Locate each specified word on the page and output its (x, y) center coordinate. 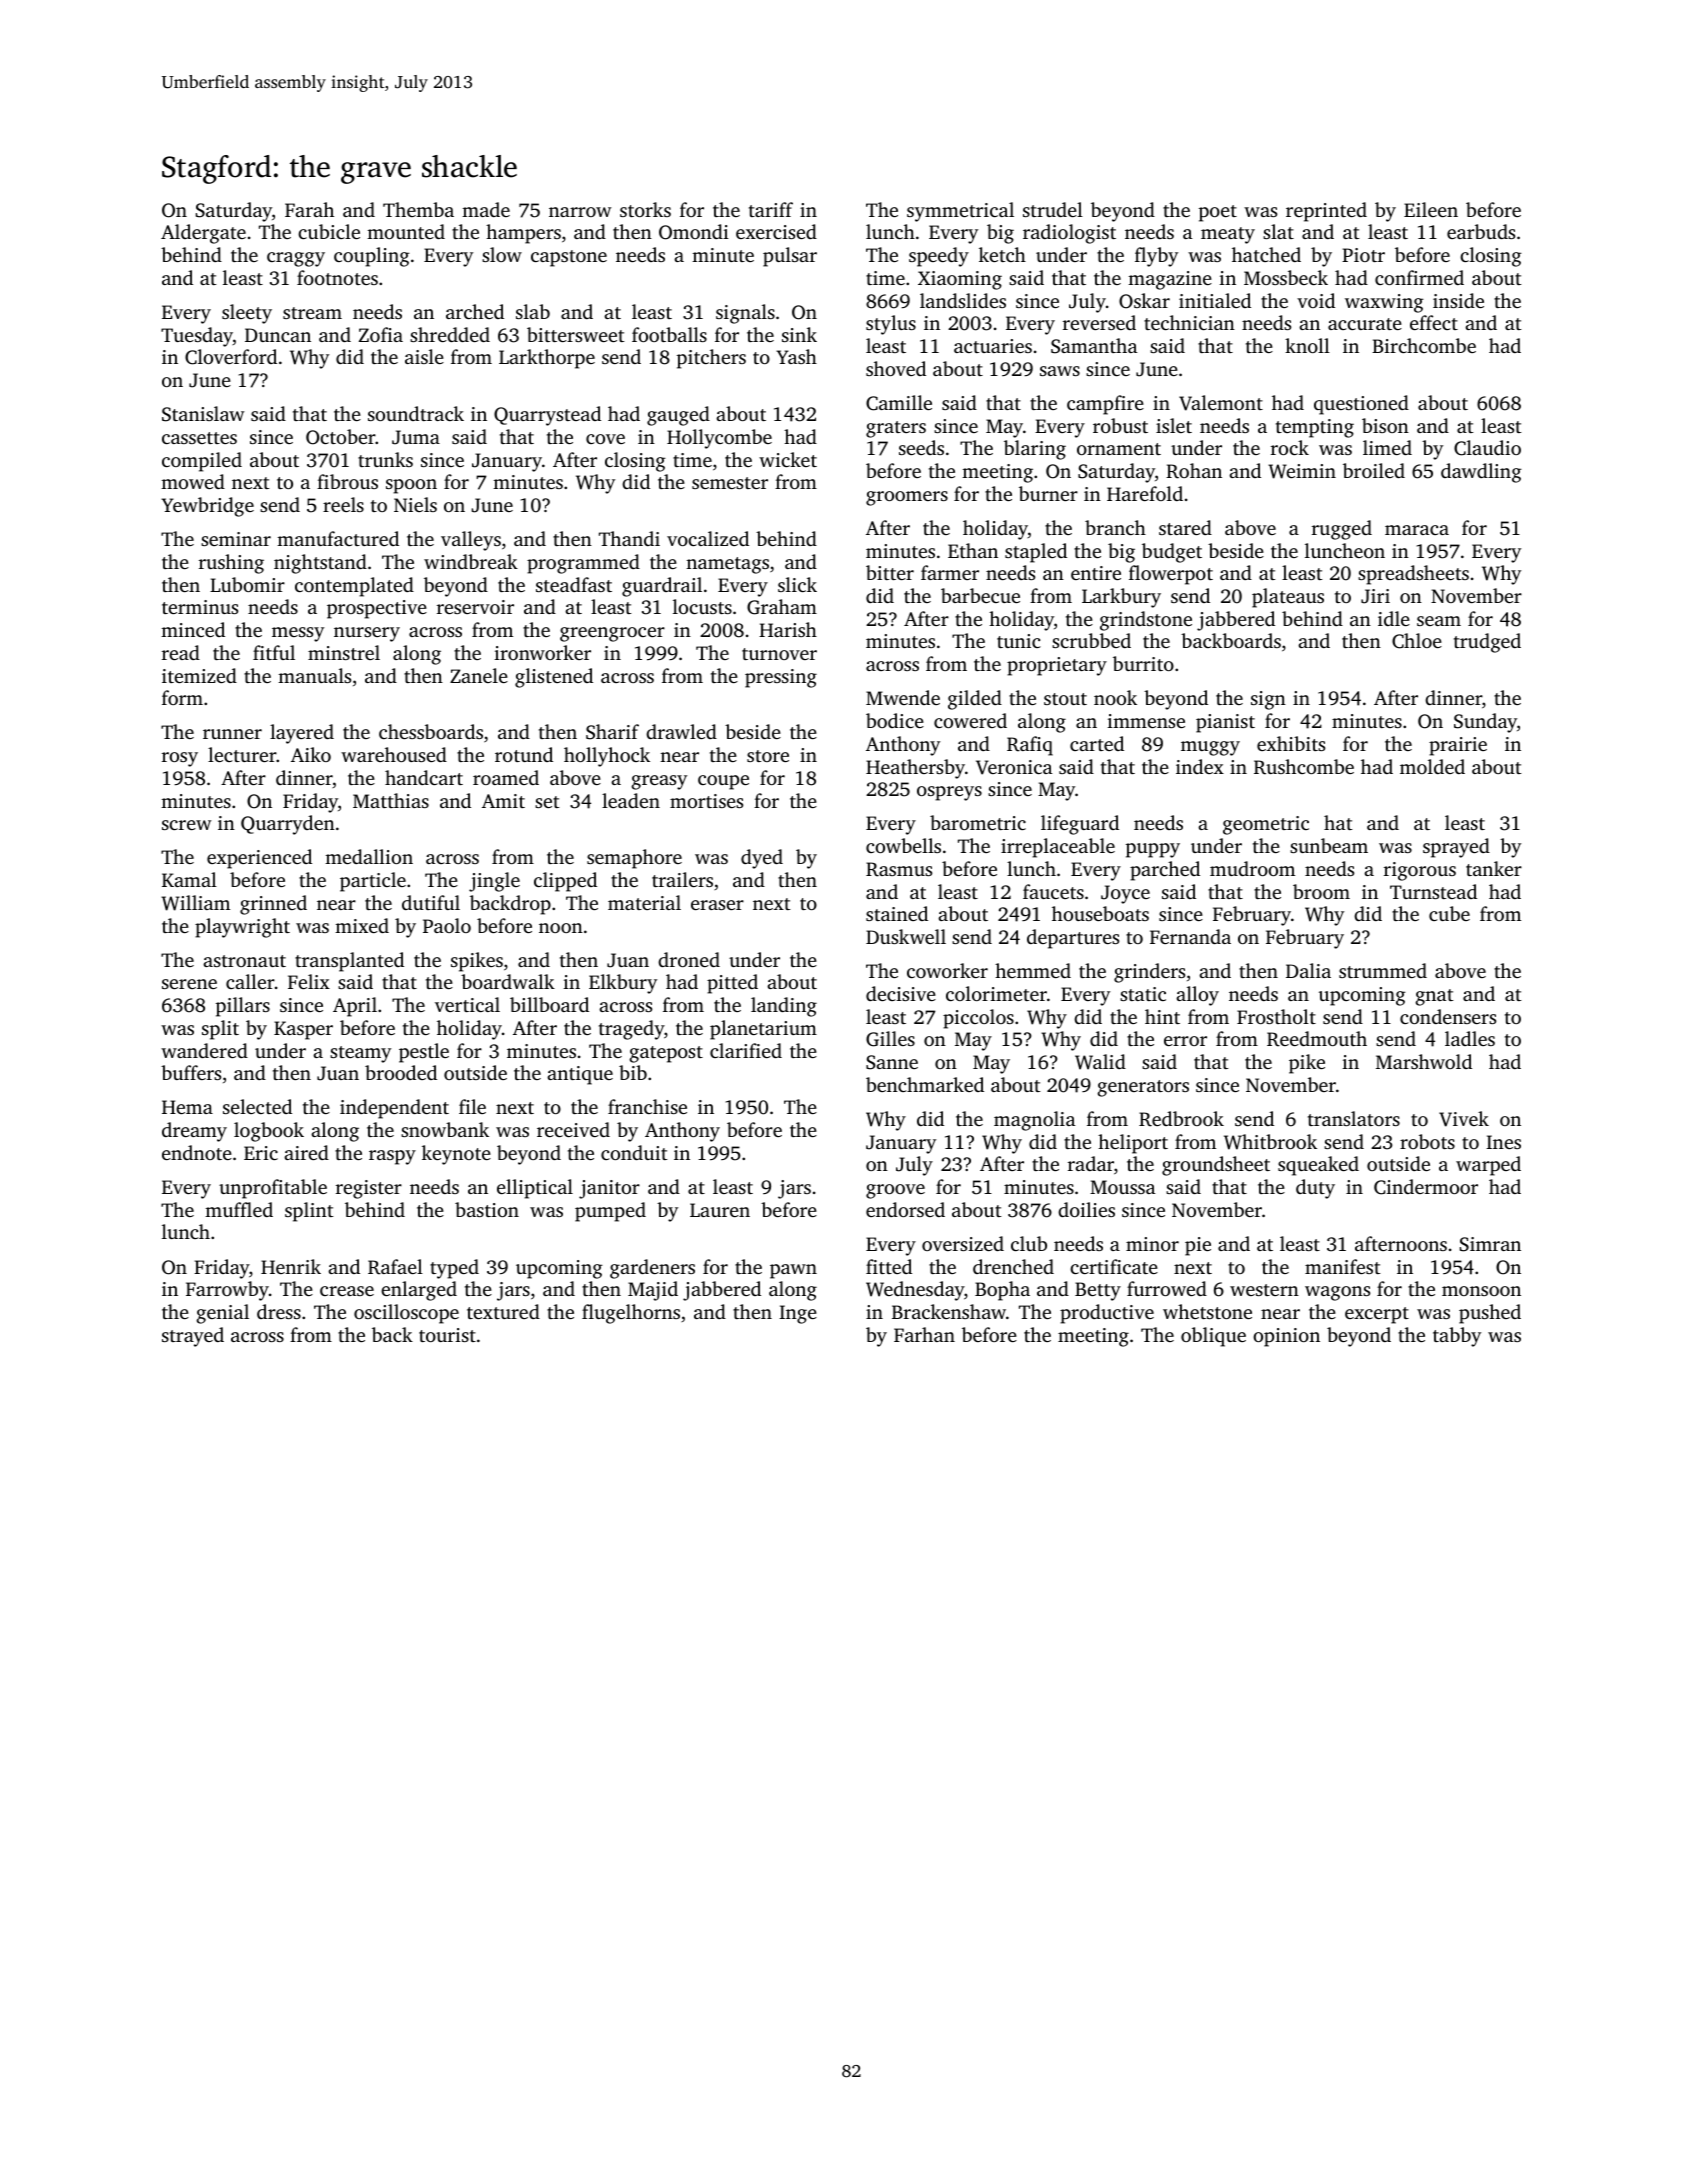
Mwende (903, 697)
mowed (193, 481)
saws (1060, 371)
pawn (793, 1271)
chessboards (431, 731)
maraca (1417, 530)
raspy (392, 1157)
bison (1385, 425)
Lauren (720, 1210)
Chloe (1417, 641)
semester (730, 483)
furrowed (1167, 1288)
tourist (447, 1335)
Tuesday (197, 337)
